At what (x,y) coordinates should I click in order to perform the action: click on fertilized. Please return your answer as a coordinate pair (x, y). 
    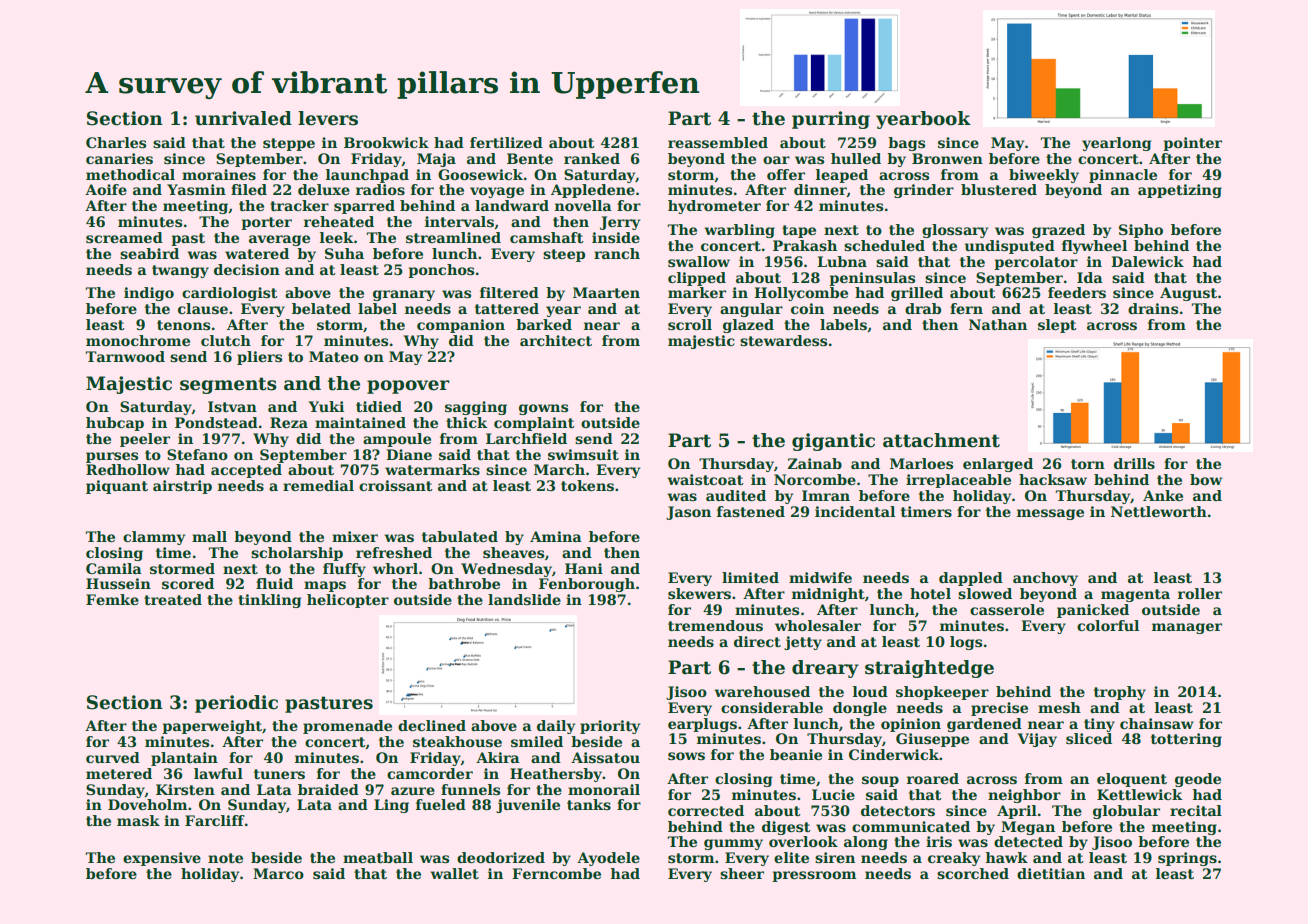
    Looking at the image, I should click on (506, 142).
